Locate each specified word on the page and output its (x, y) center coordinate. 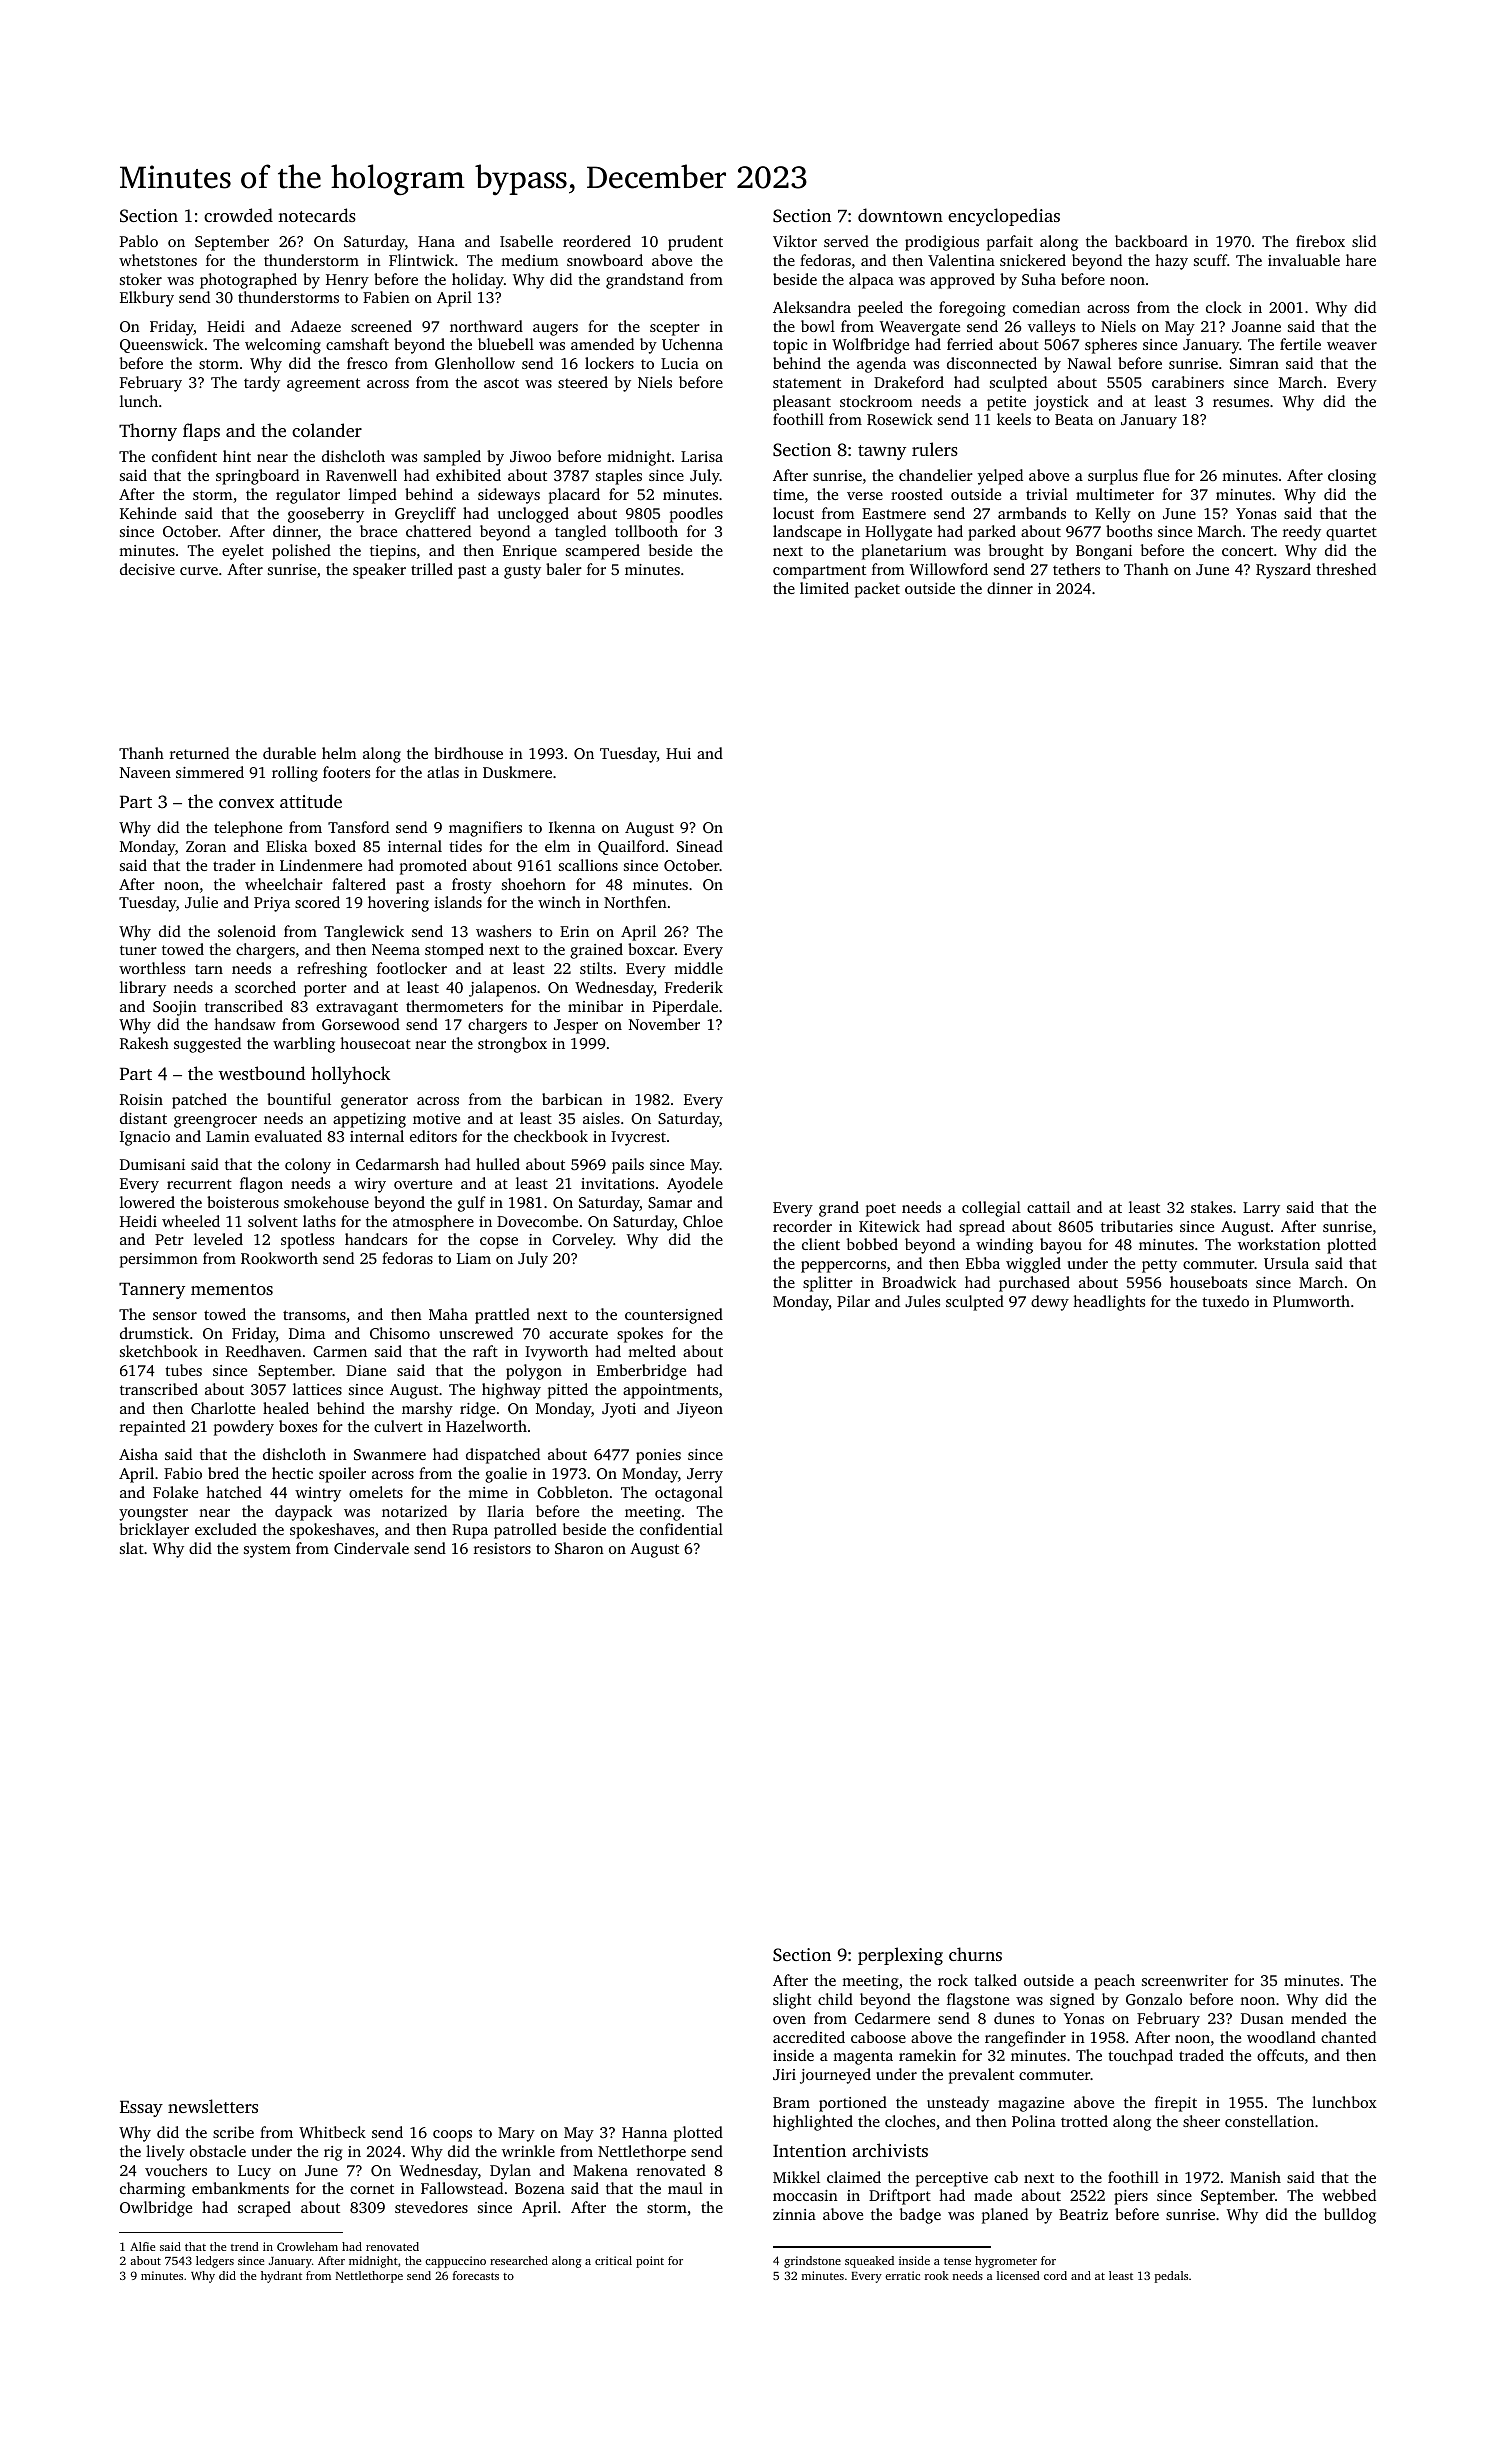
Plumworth (1311, 1301)
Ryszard (1283, 571)
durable (289, 753)
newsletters (213, 2106)
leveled (218, 1239)
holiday (478, 281)
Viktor (795, 241)
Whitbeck (332, 2132)
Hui (678, 753)
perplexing (900, 1956)
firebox (1320, 241)
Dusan (1262, 2018)
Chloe (703, 1221)
